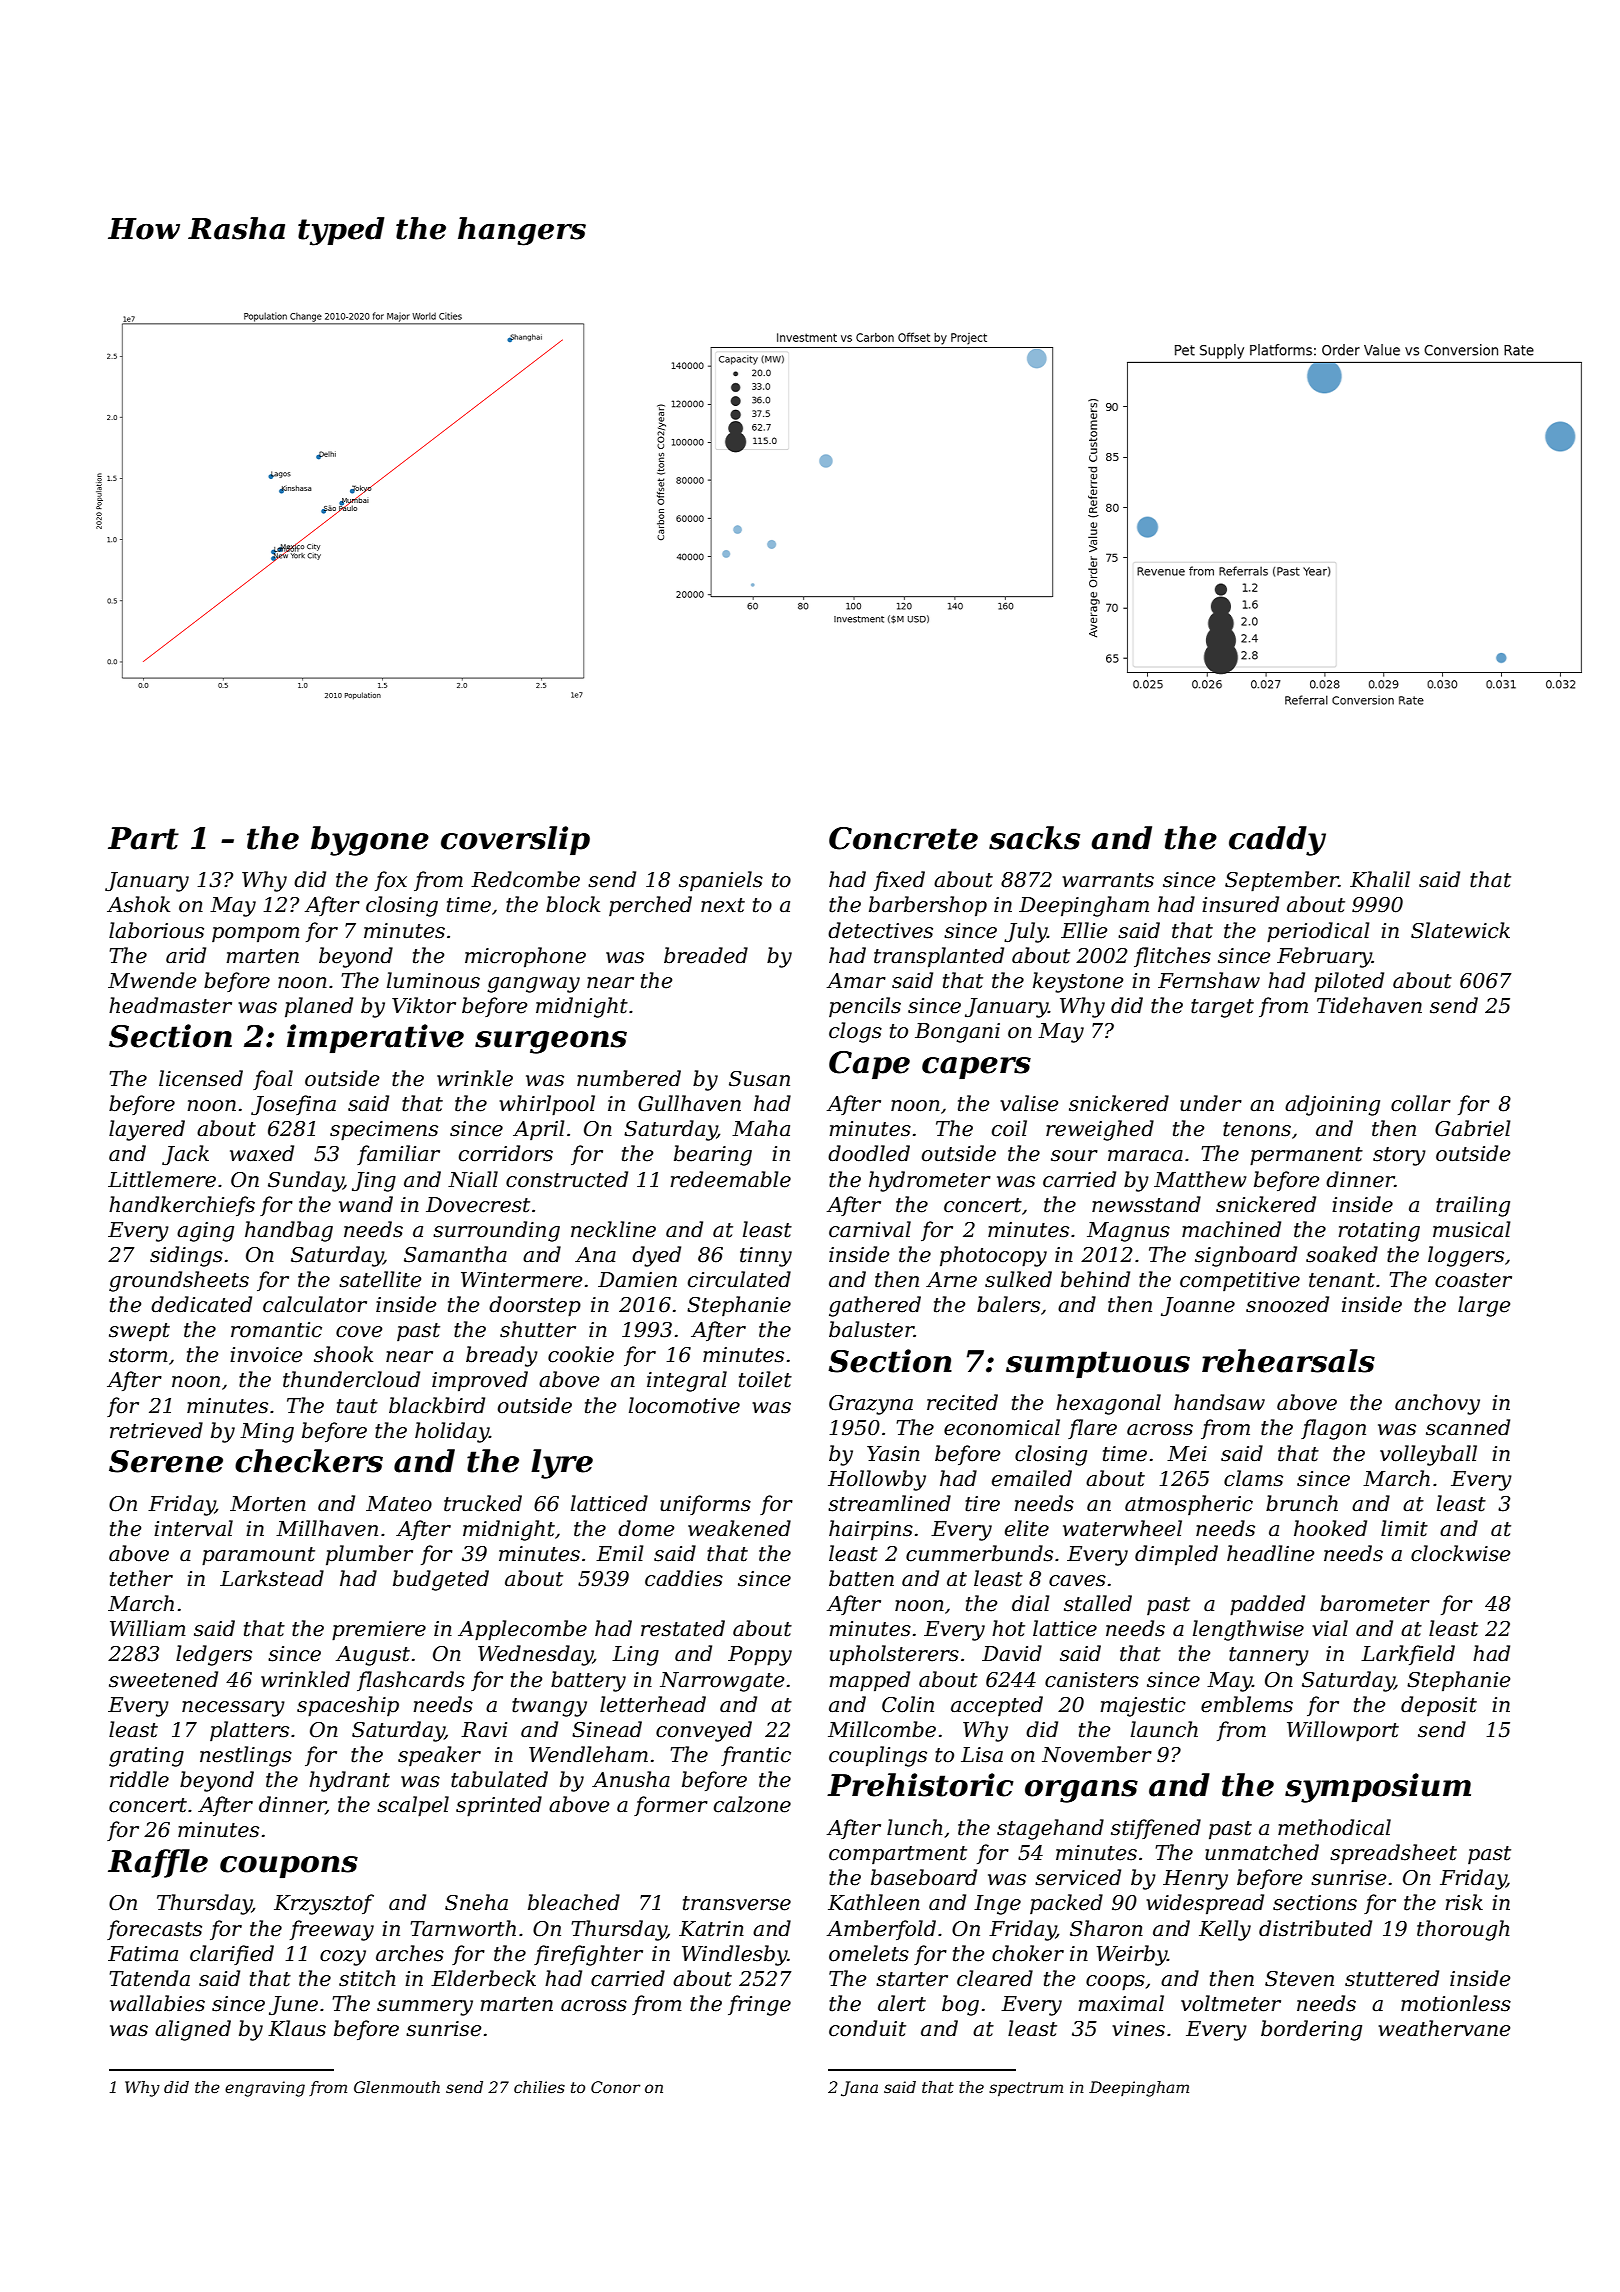  What do you see at coordinates (588, 1681) in the screenshot?
I see `battery` at bounding box center [588, 1681].
